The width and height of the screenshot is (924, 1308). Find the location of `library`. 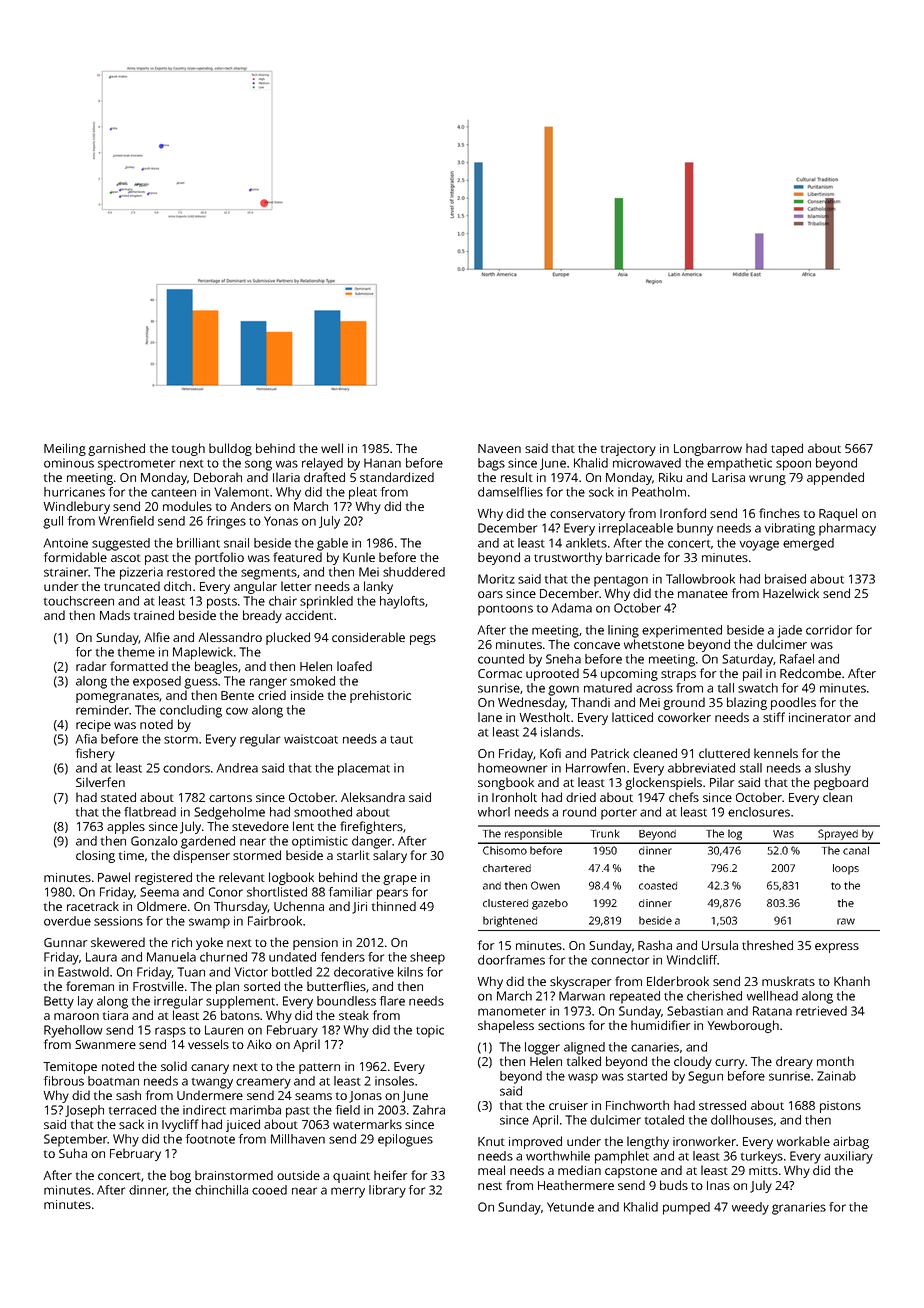

library is located at coordinates (387, 1191).
